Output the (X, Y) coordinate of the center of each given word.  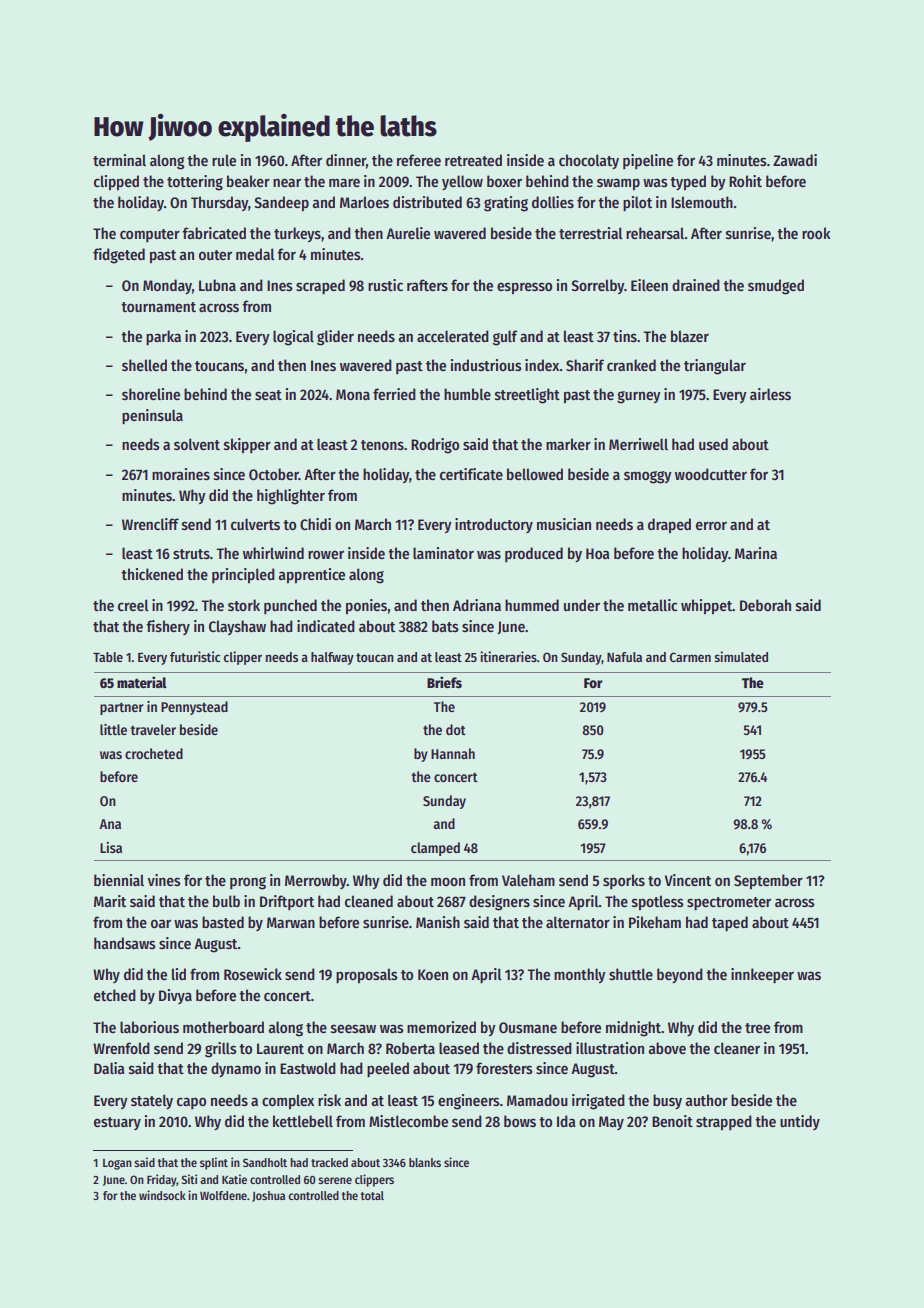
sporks (624, 881)
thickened (152, 574)
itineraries (508, 656)
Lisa (111, 847)
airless (770, 394)
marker (568, 444)
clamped (435, 849)
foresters (504, 1068)
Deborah (765, 605)
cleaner (737, 1048)
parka (163, 338)
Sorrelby (597, 286)
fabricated (214, 233)
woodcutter (711, 474)
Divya (175, 996)
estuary (117, 1123)
